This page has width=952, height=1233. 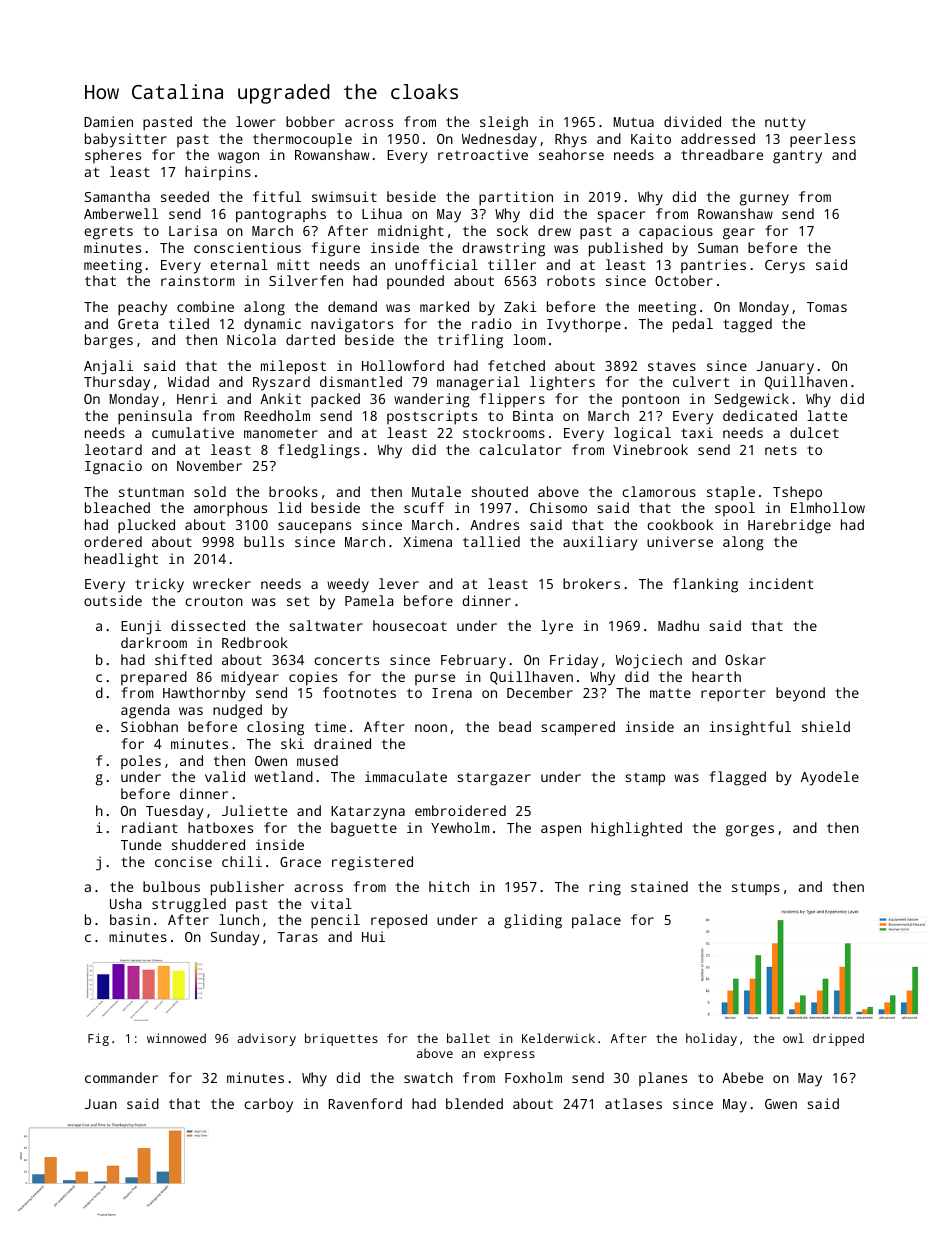 I want to click on blended, so click(x=474, y=1103).
